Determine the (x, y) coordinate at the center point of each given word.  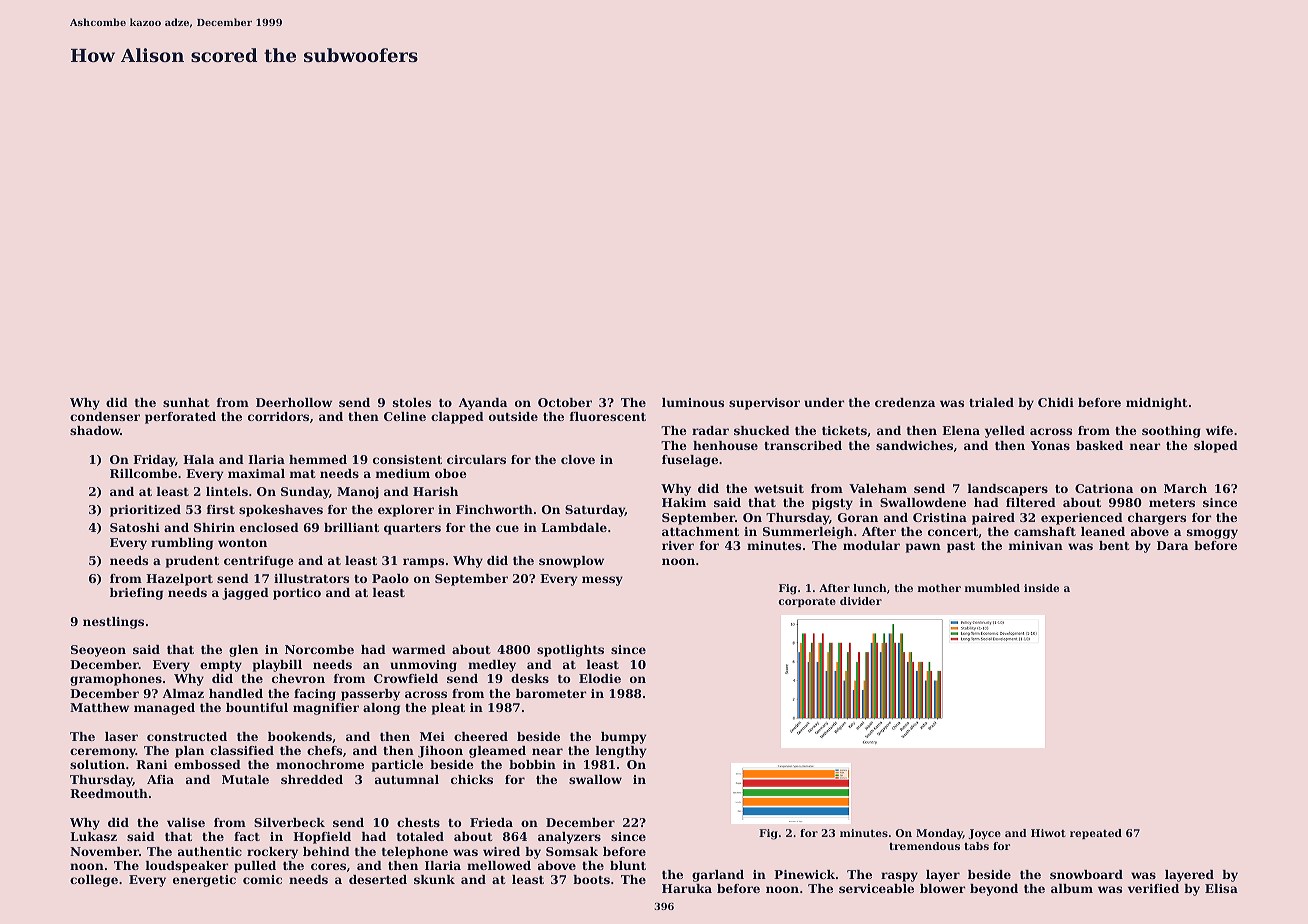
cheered (481, 736)
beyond (994, 890)
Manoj (358, 493)
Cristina (940, 517)
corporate (807, 602)
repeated (1096, 834)
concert (953, 532)
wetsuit (779, 488)
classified (242, 750)
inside (1041, 588)
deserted (378, 879)
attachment (700, 531)
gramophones (116, 680)
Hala (198, 459)
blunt (628, 865)
